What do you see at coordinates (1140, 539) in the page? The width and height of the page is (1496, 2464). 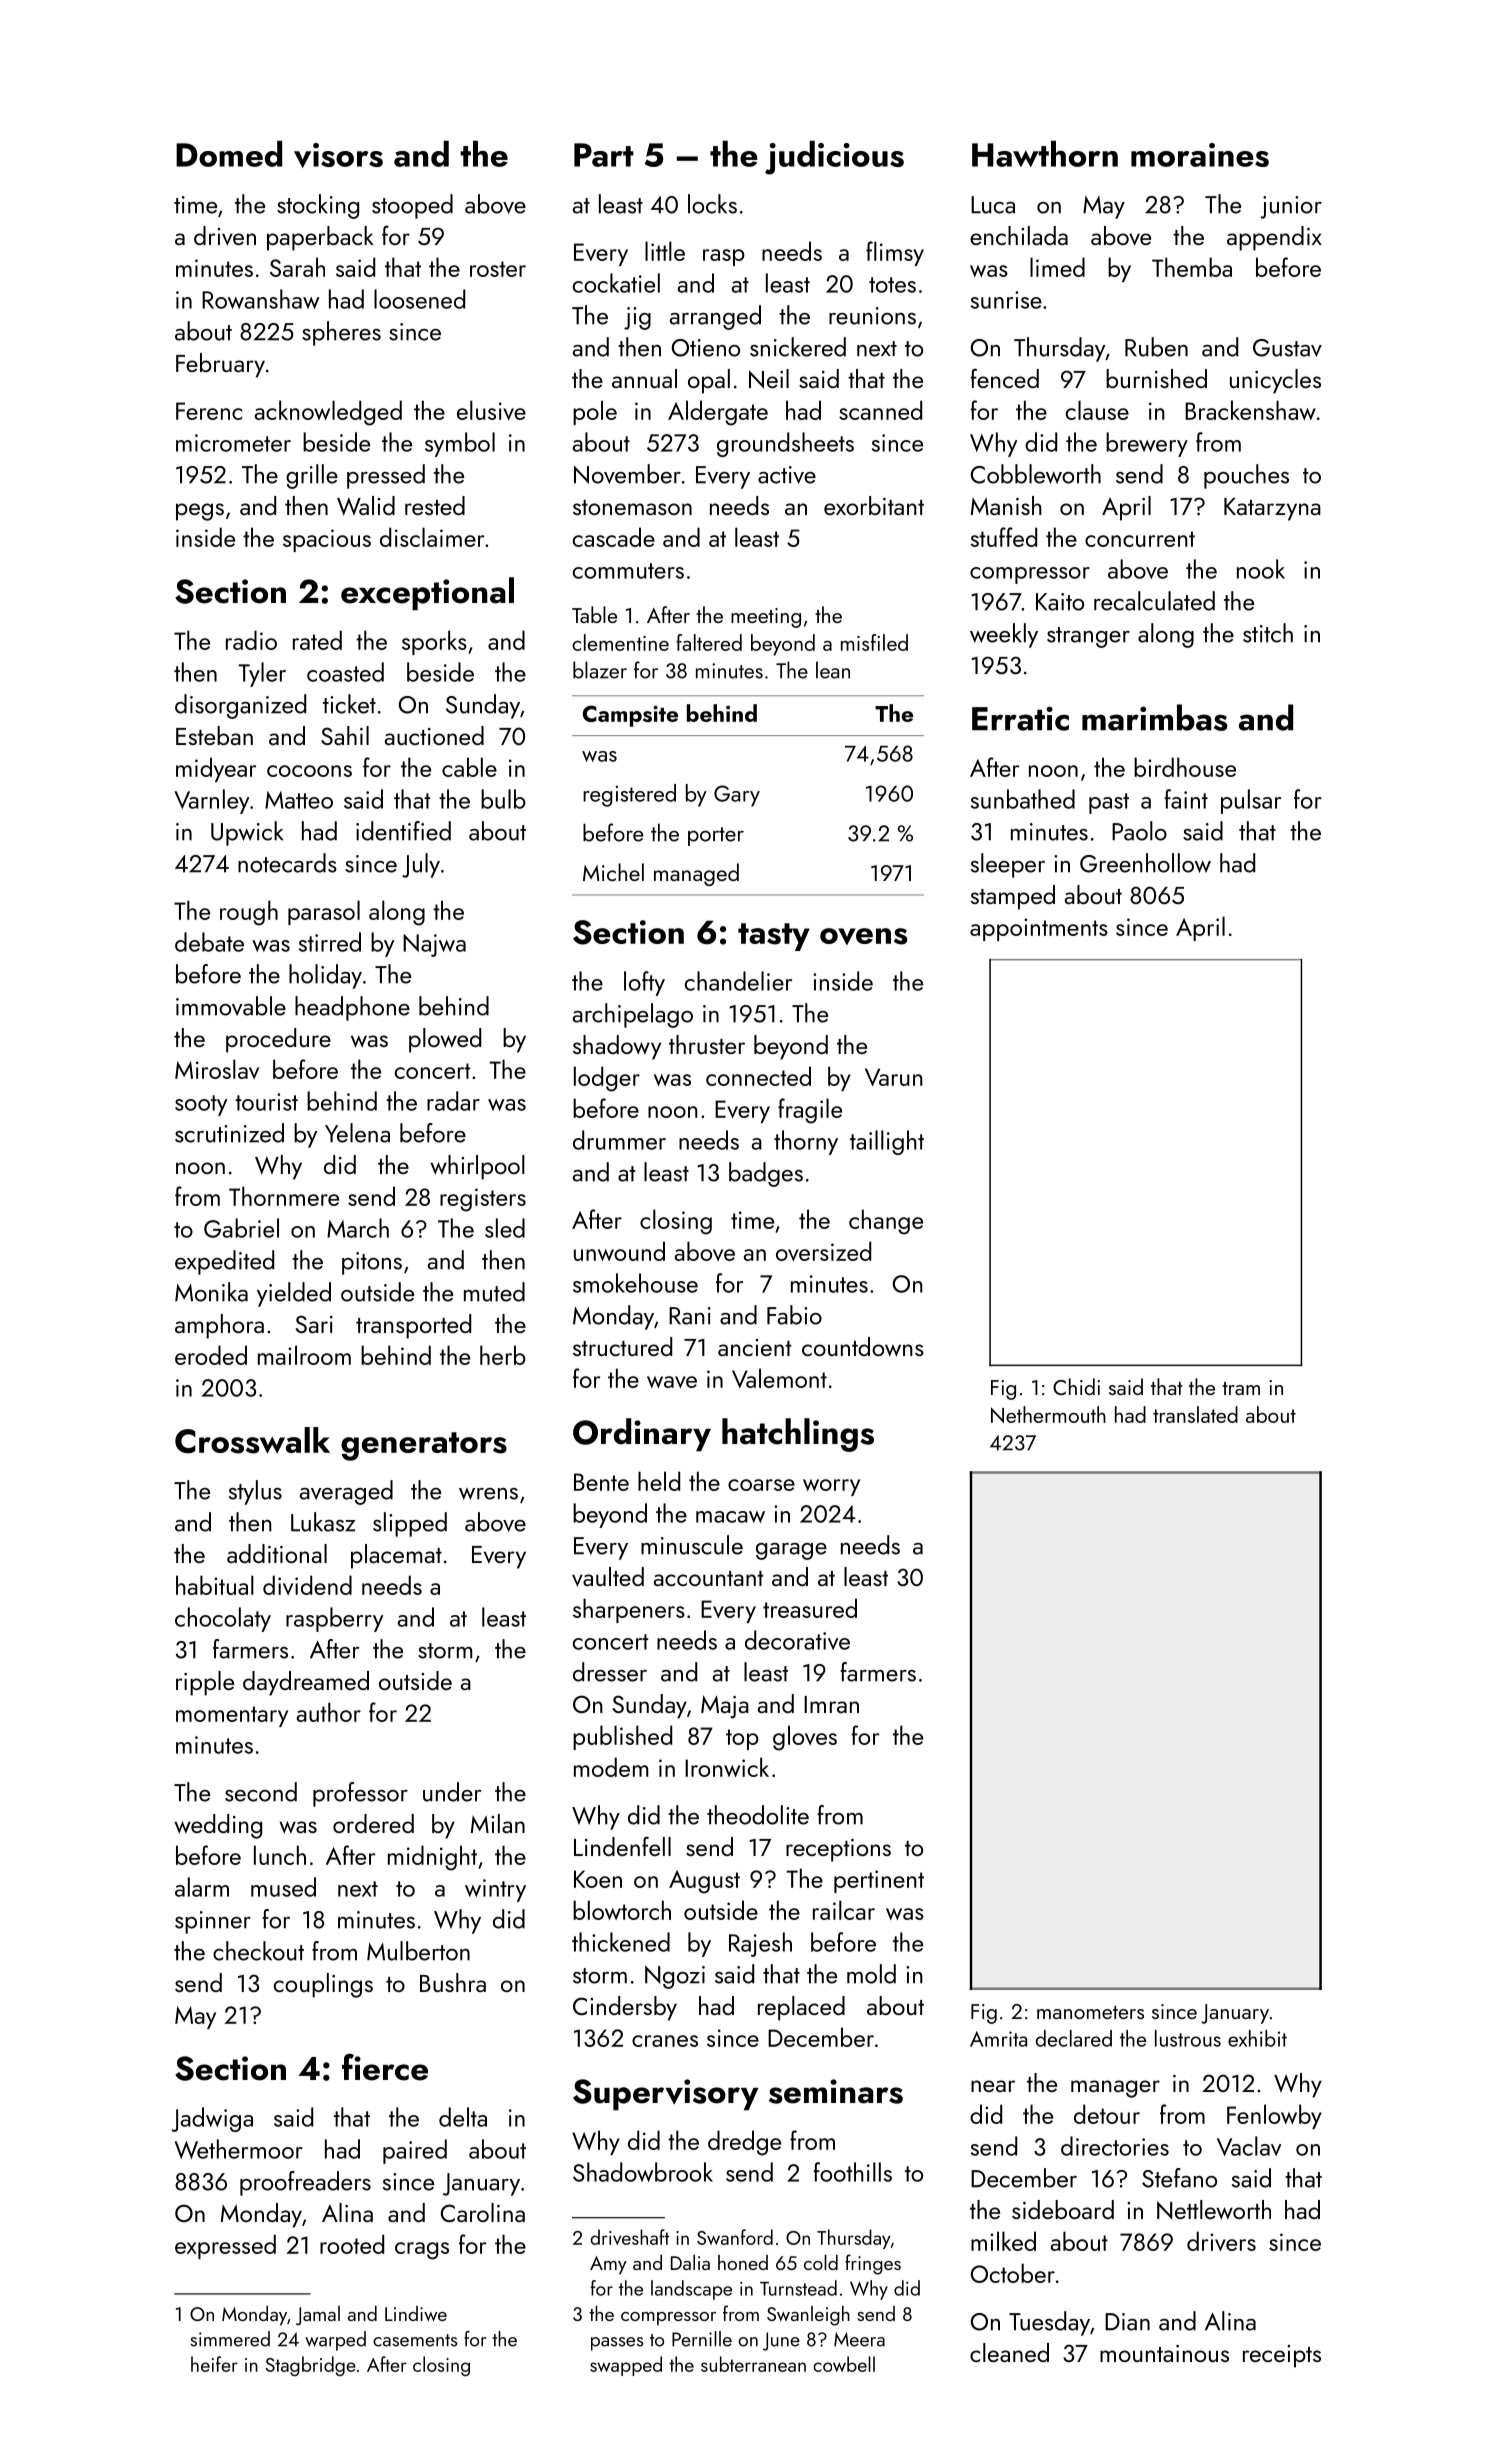 I see `concurrent` at bounding box center [1140, 539].
